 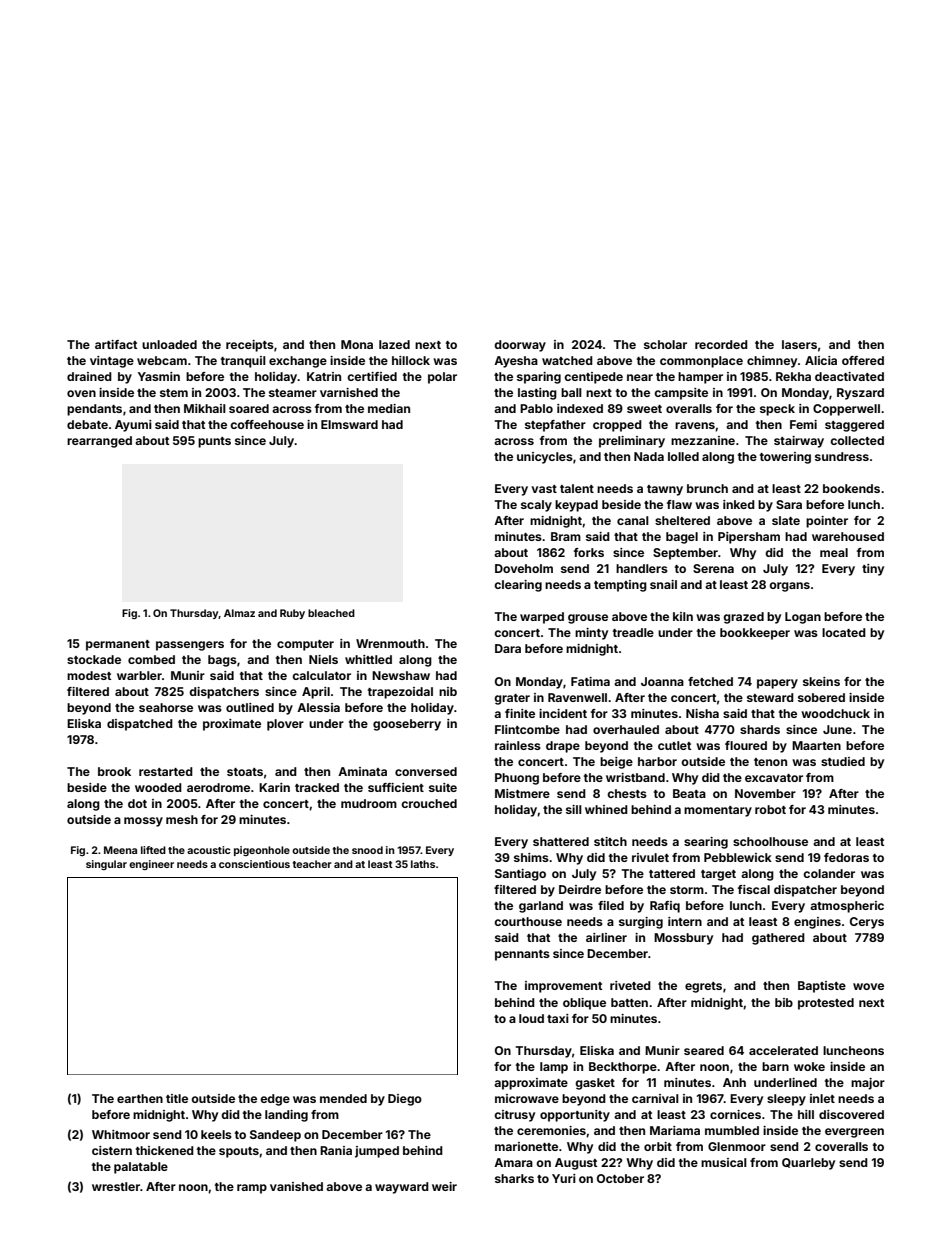 I want to click on microwave, so click(x=527, y=1098).
